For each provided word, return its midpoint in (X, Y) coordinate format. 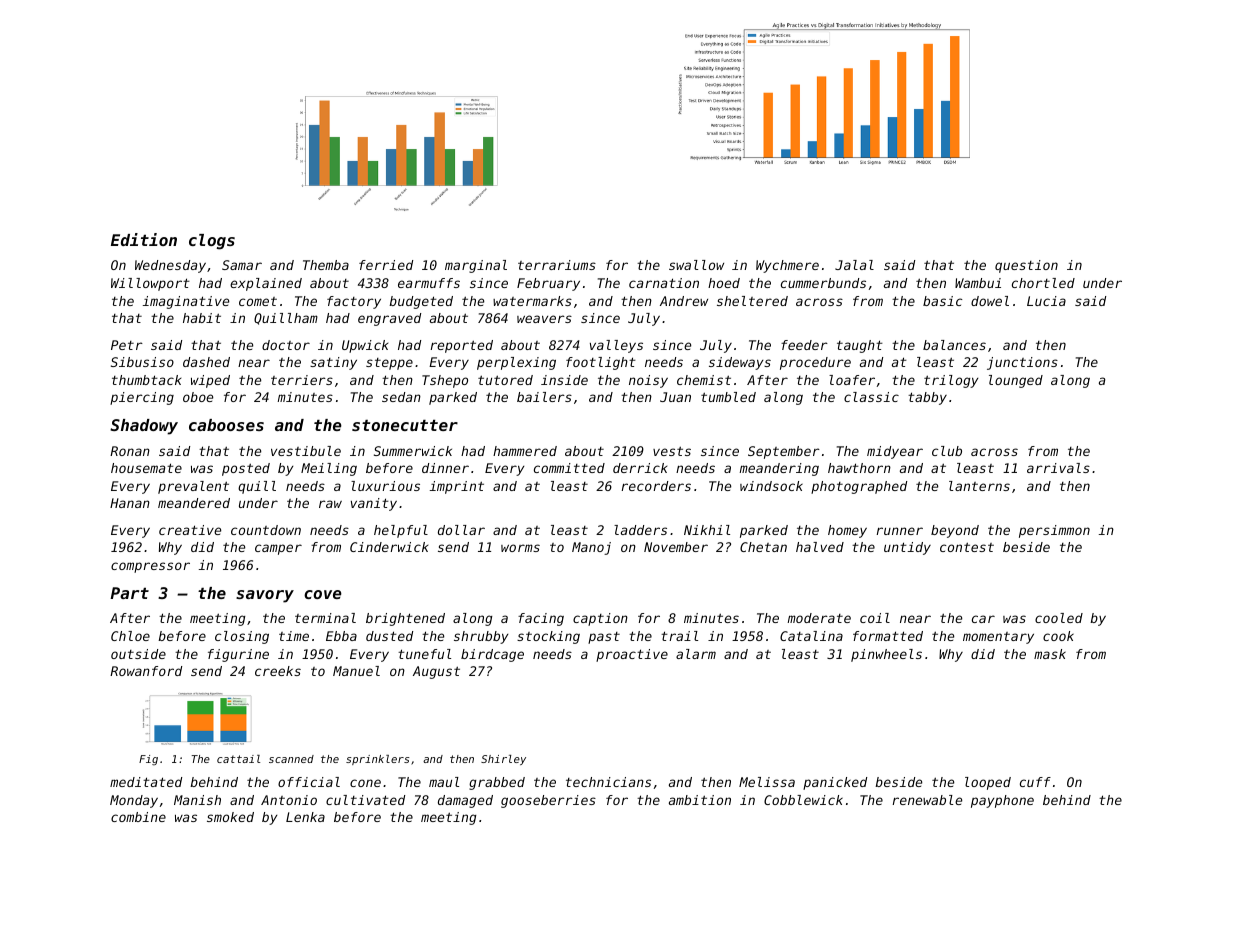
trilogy (951, 381)
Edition (144, 239)
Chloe (130, 636)
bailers (544, 397)
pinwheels (886, 655)
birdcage (492, 655)
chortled (1043, 283)
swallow (696, 265)
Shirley (503, 760)
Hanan (130, 503)
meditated (146, 782)
